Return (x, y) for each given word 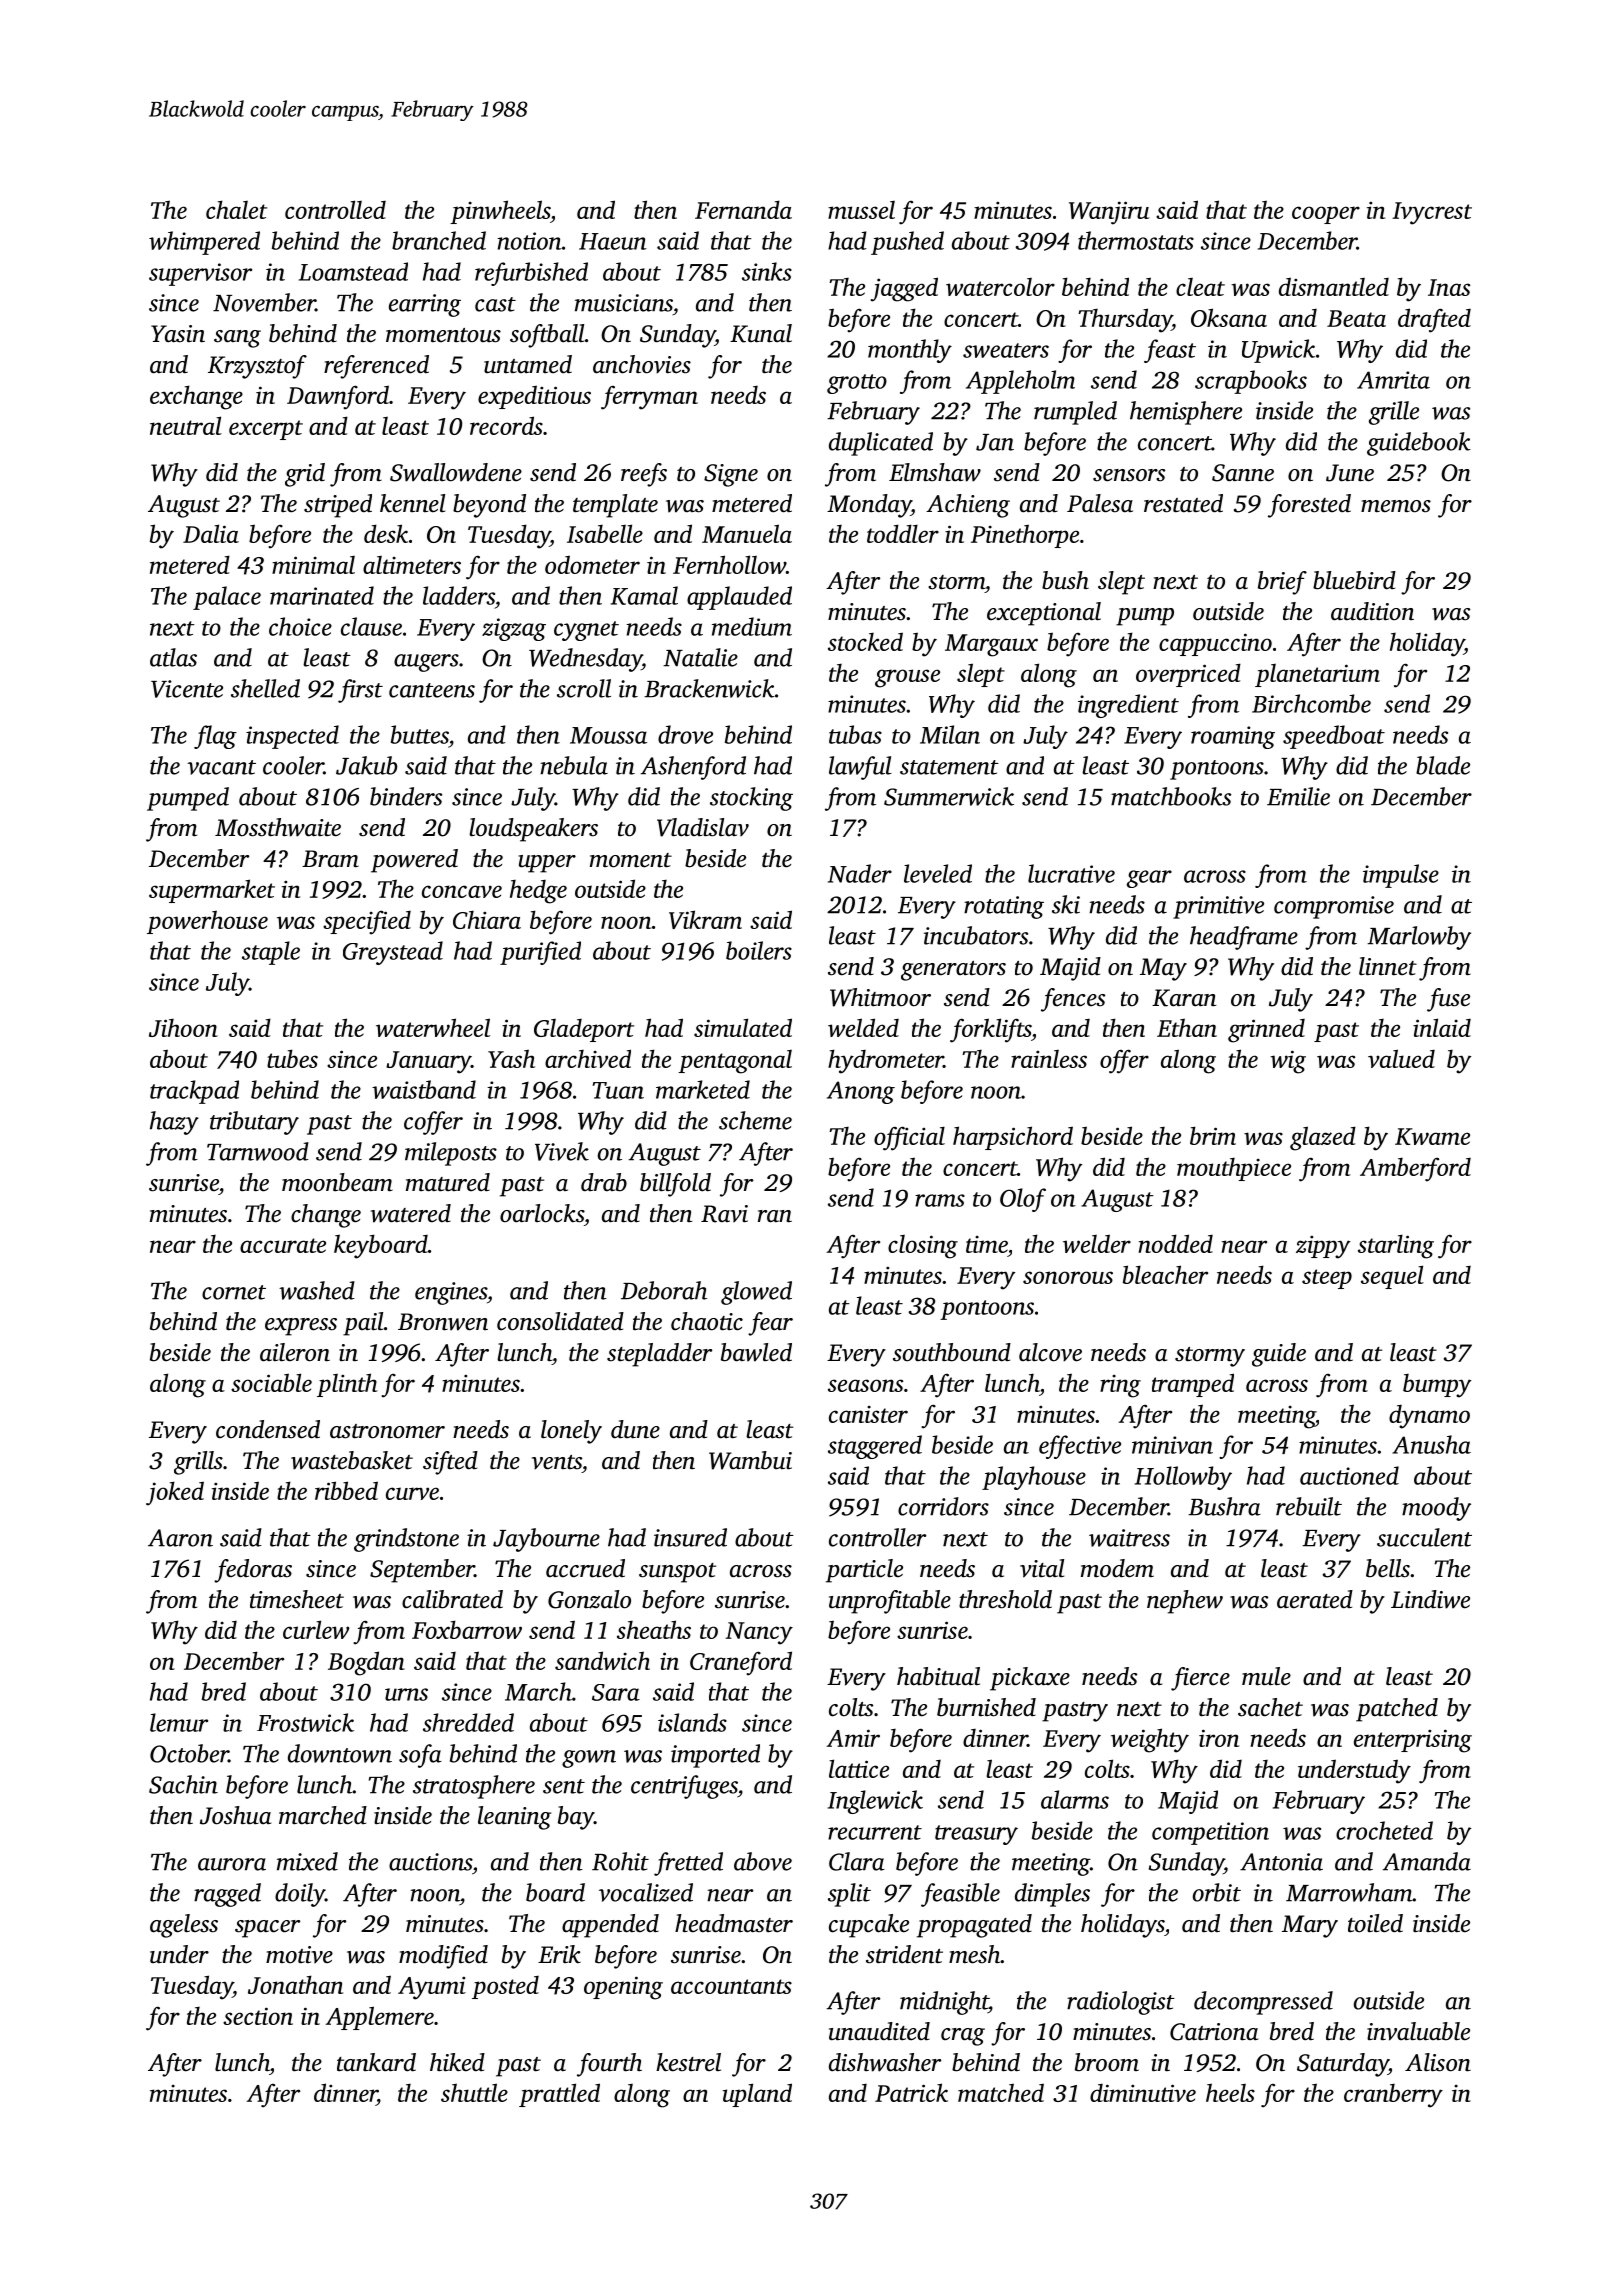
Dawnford (338, 397)
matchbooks (1171, 796)
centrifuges (684, 1787)
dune (635, 1429)
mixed (307, 1861)
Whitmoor (880, 997)
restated (1183, 503)
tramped (1193, 1385)
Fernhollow (729, 564)
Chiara (487, 920)
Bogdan (366, 1663)
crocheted (1384, 1830)
